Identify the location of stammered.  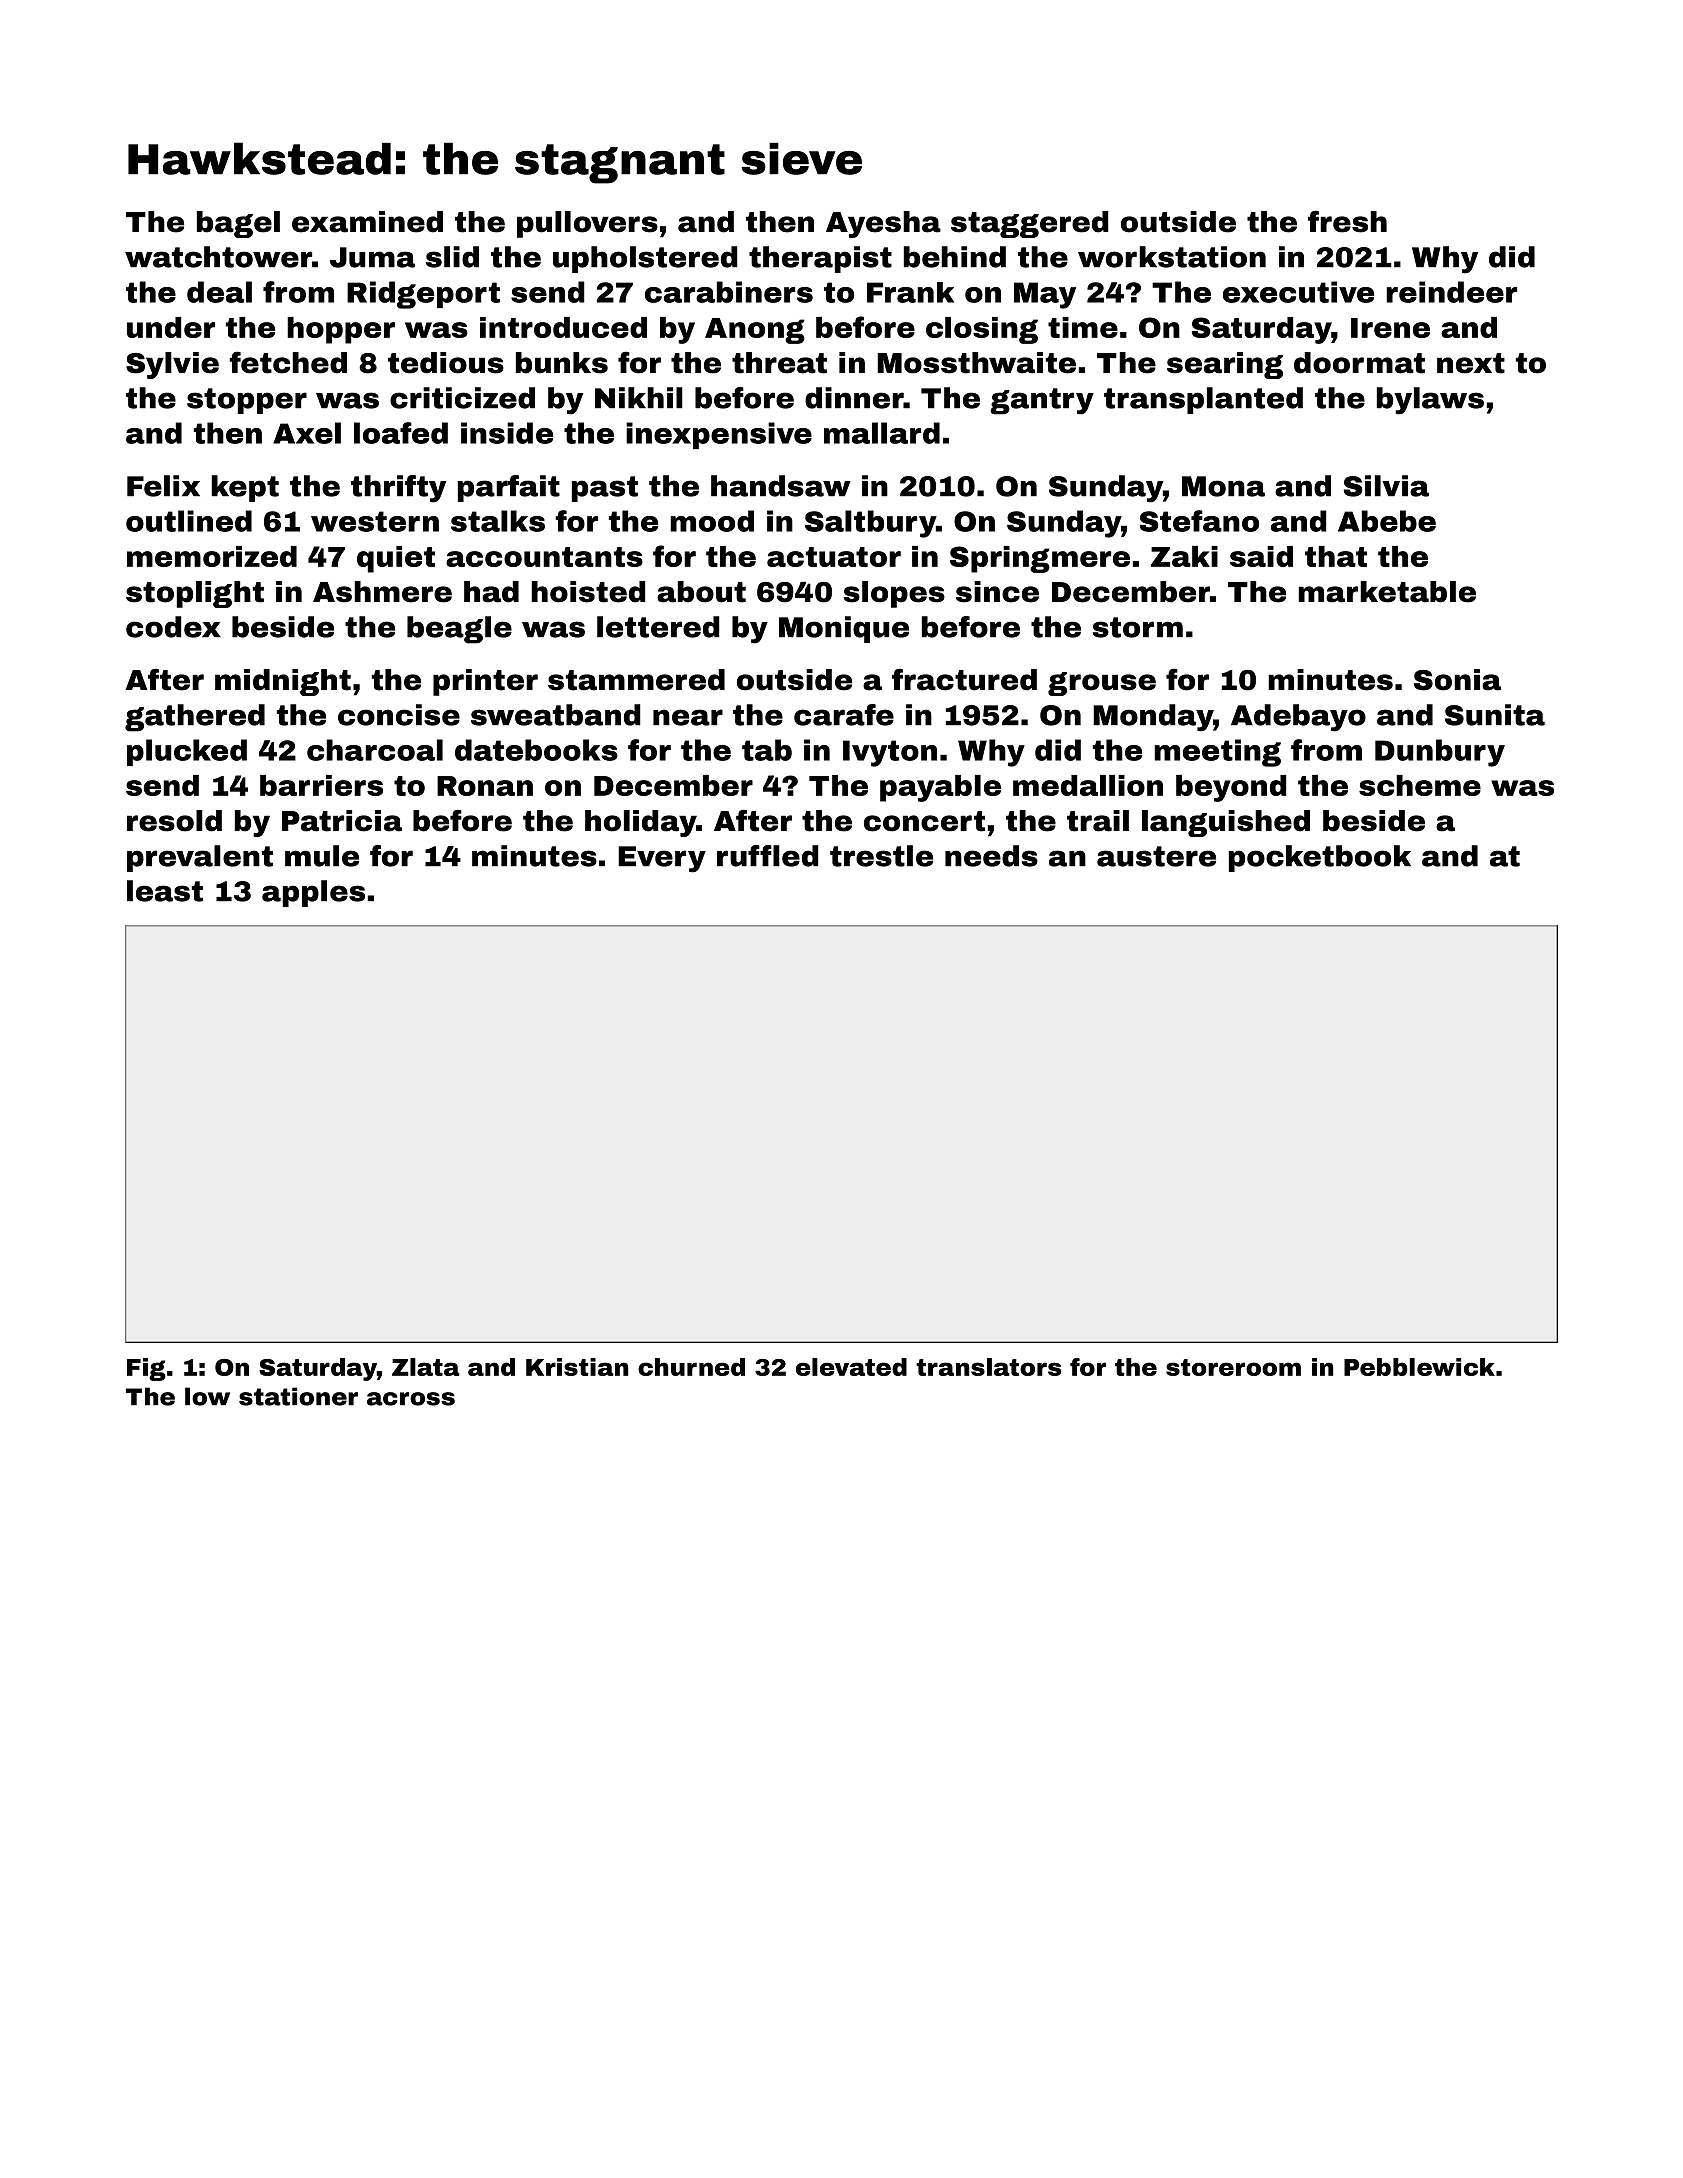
(636, 680).
